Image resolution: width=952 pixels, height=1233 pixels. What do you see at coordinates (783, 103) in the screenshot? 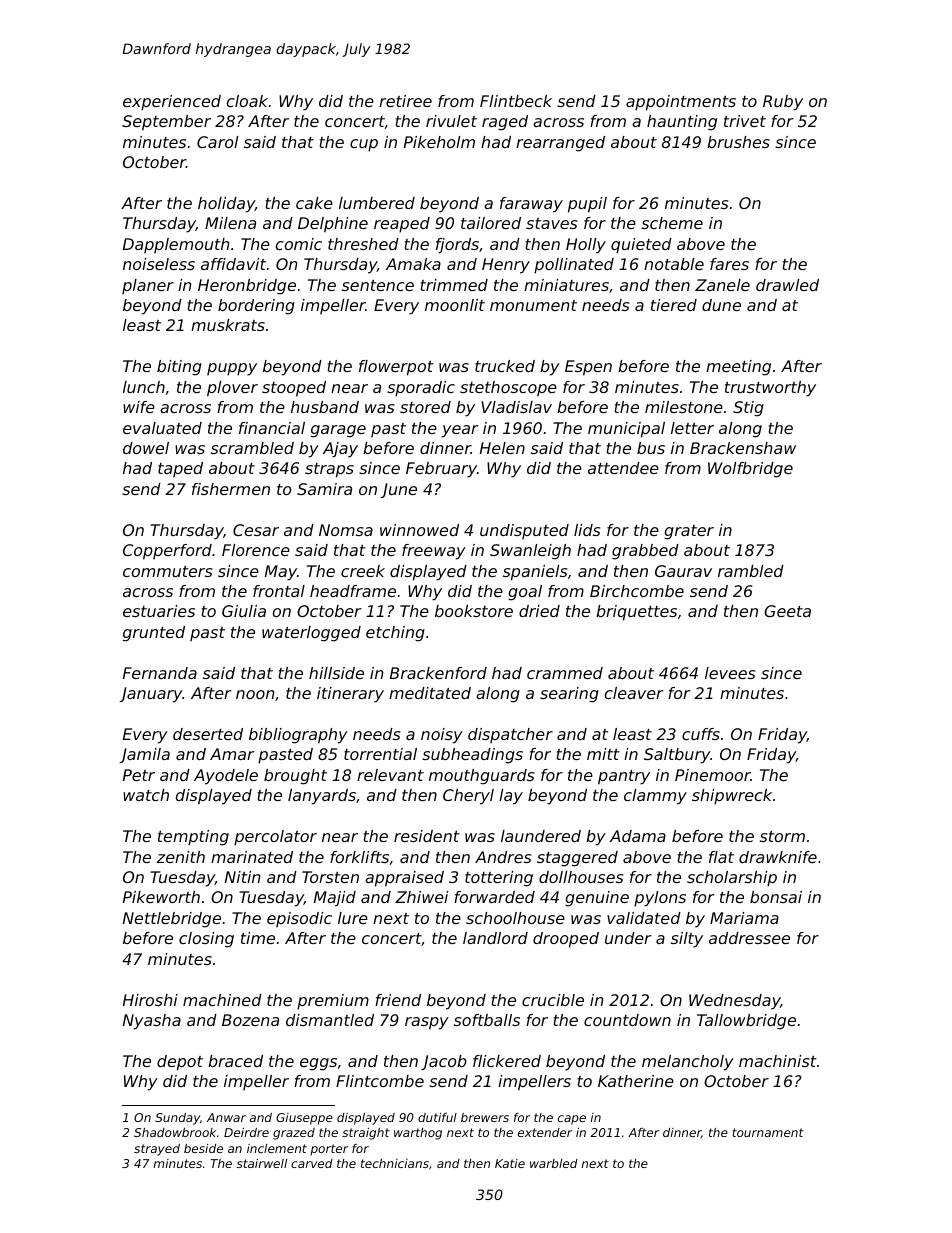
I see `Ruby` at bounding box center [783, 103].
